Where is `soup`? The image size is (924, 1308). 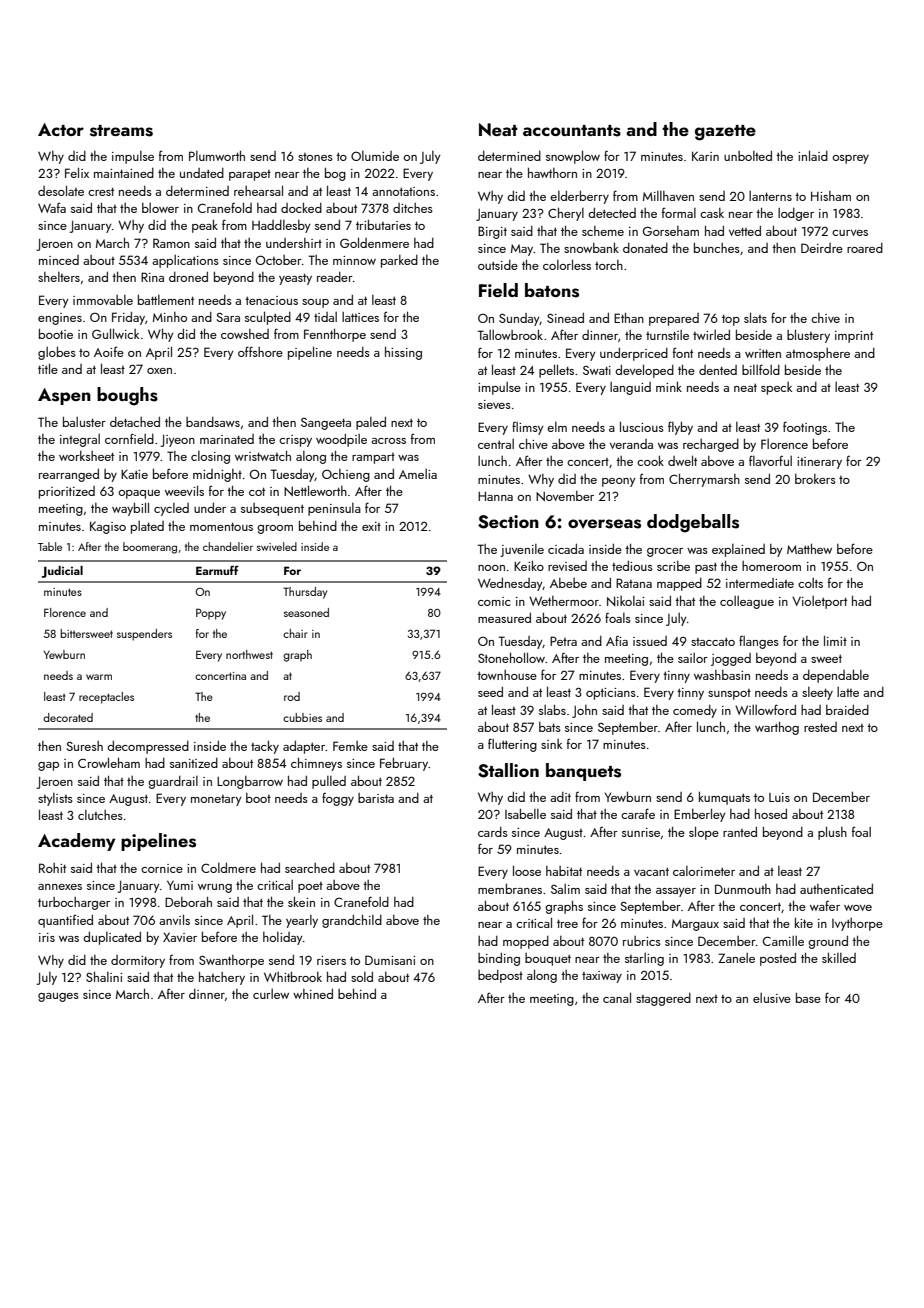
soup is located at coordinates (315, 303).
